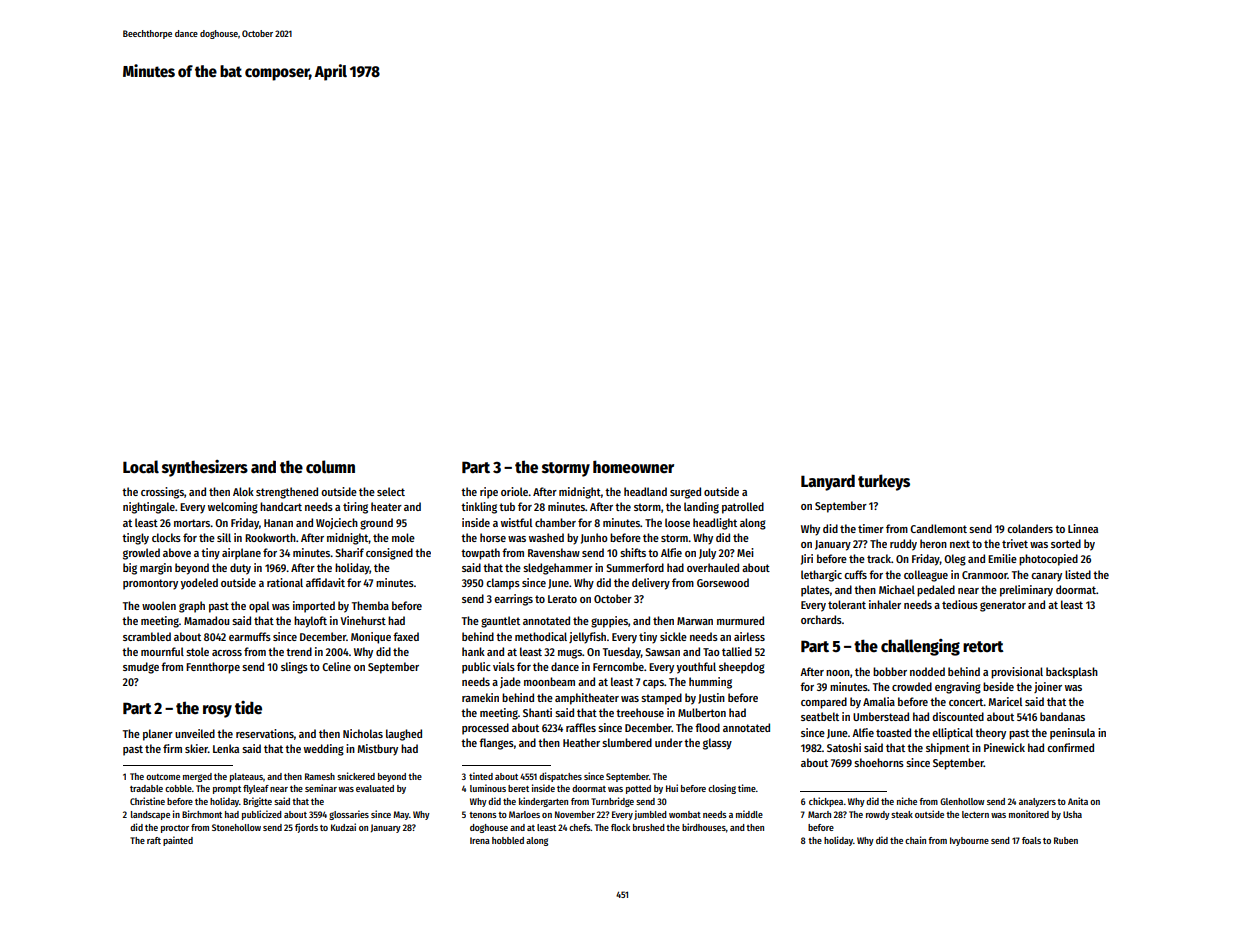 This screenshot has width=1233, height=952. What do you see at coordinates (651, 584) in the screenshot?
I see `delivery` at bounding box center [651, 584].
